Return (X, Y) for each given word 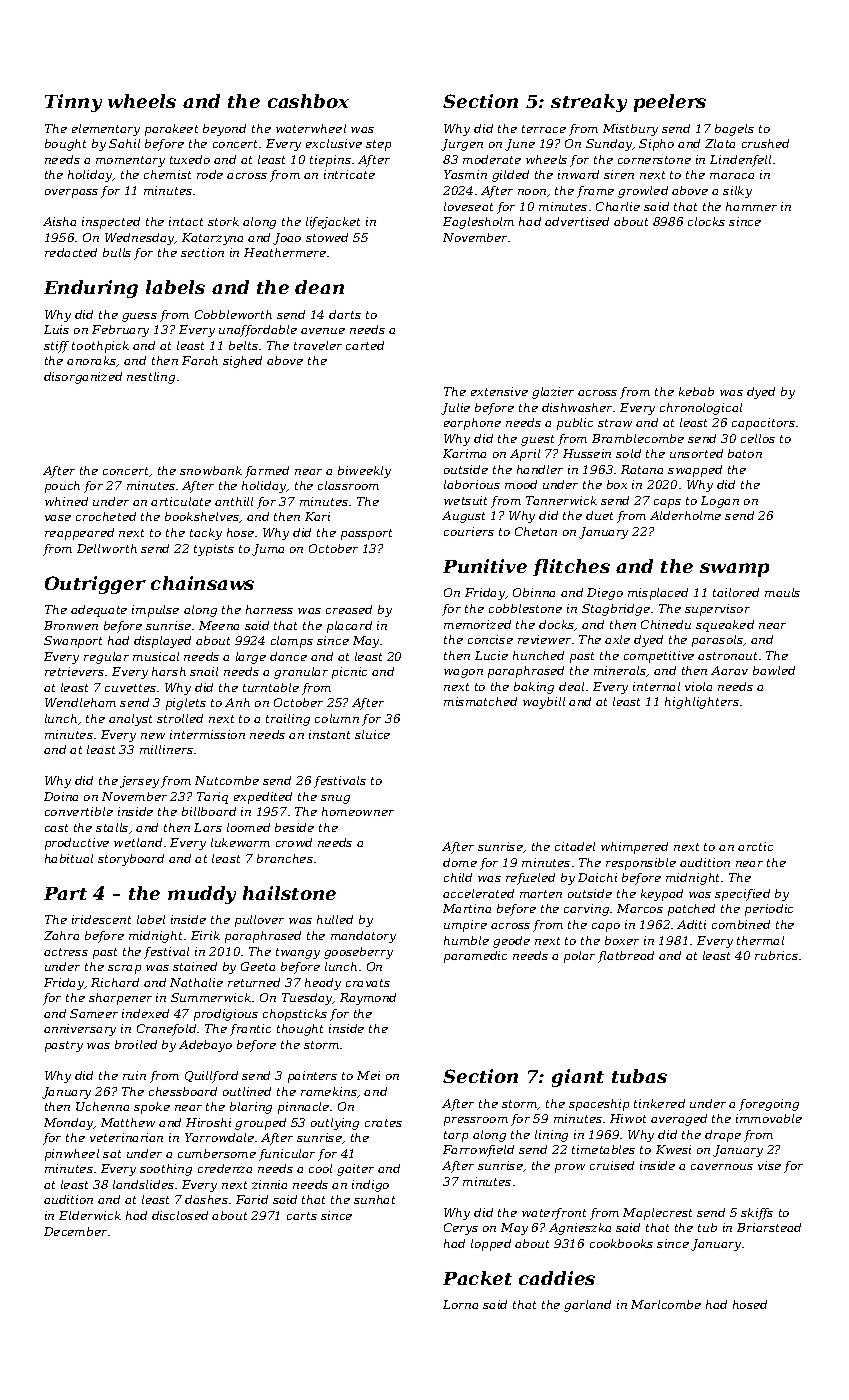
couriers (469, 531)
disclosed (180, 1215)
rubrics (776, 955)
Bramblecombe (638, 438)
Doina (61, 796)
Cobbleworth (233, 314)
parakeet (171, 130)
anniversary (80, 1030)
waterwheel (311, 128)
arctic (755, 846)
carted (365, 345)
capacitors (763, 424)
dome (460, 862)
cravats (368, 983)
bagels (734, 130)
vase (58, 518)
